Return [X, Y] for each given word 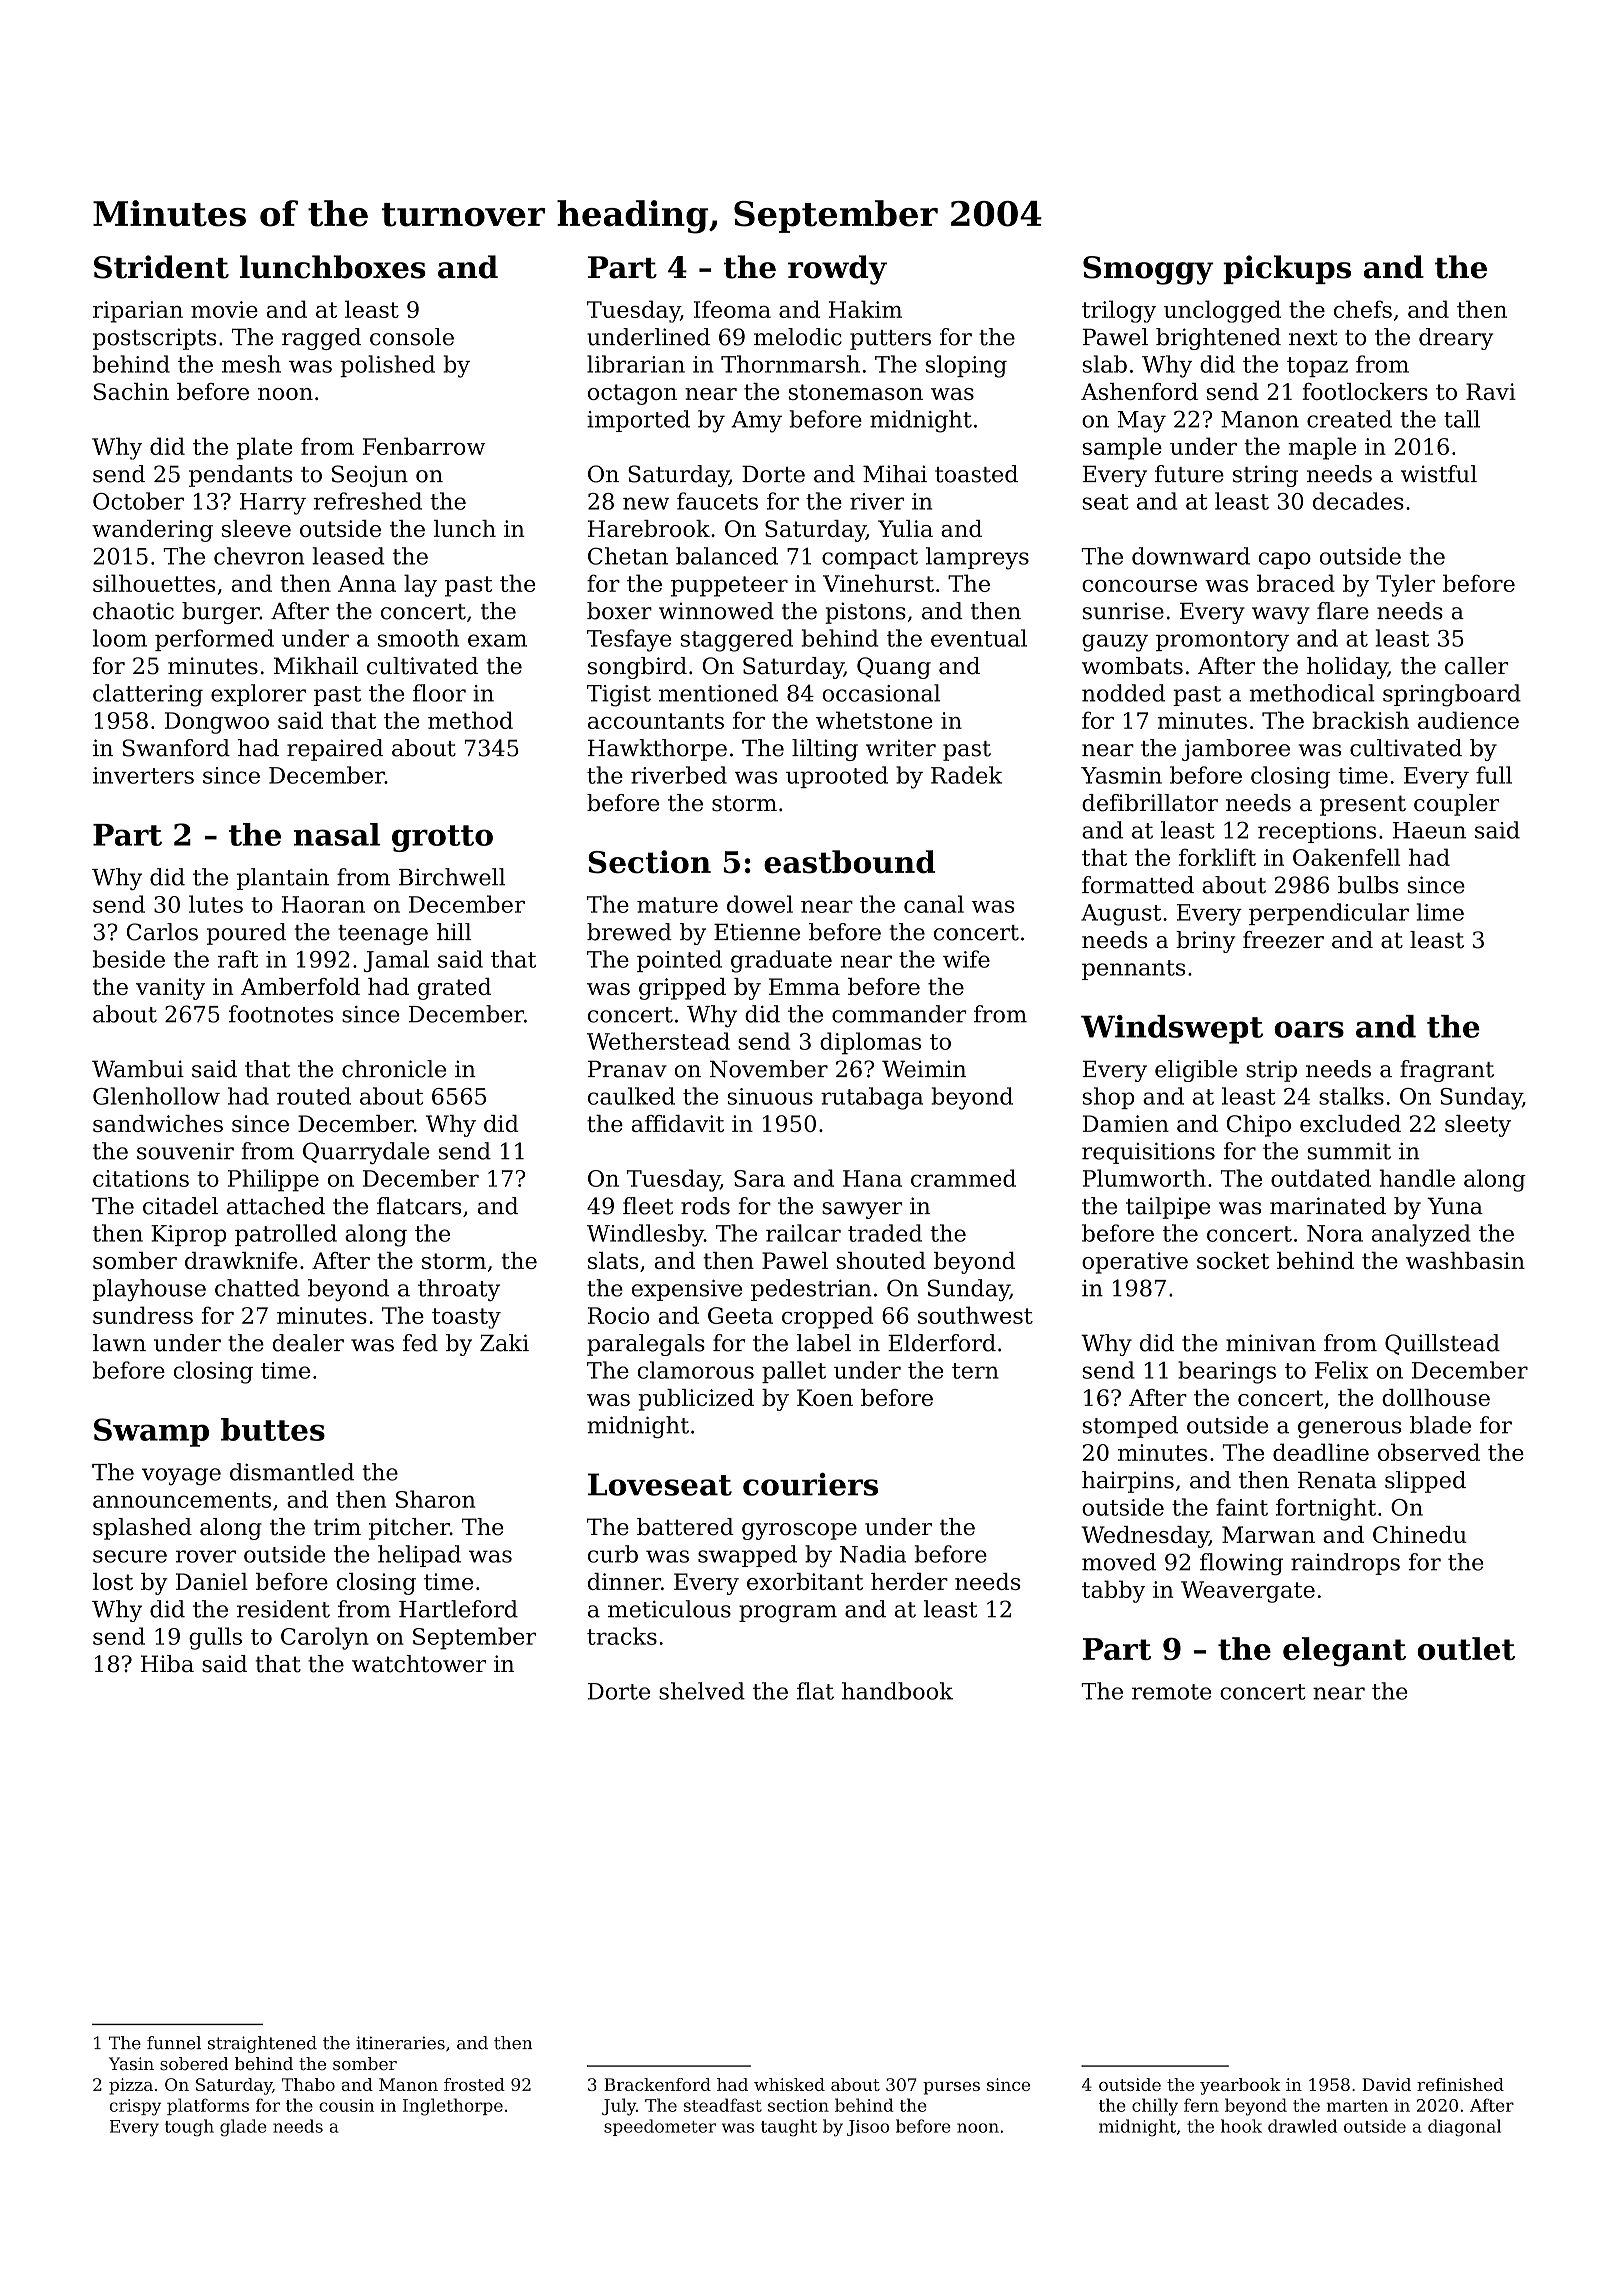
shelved [702, 1691]
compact [870, 559]
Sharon [435, 1499]
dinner [624, 1581]
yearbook [1240, 2086]
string [1265, 476]
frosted [474, 2084]
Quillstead [1442, 1344]
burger [221, 613]
